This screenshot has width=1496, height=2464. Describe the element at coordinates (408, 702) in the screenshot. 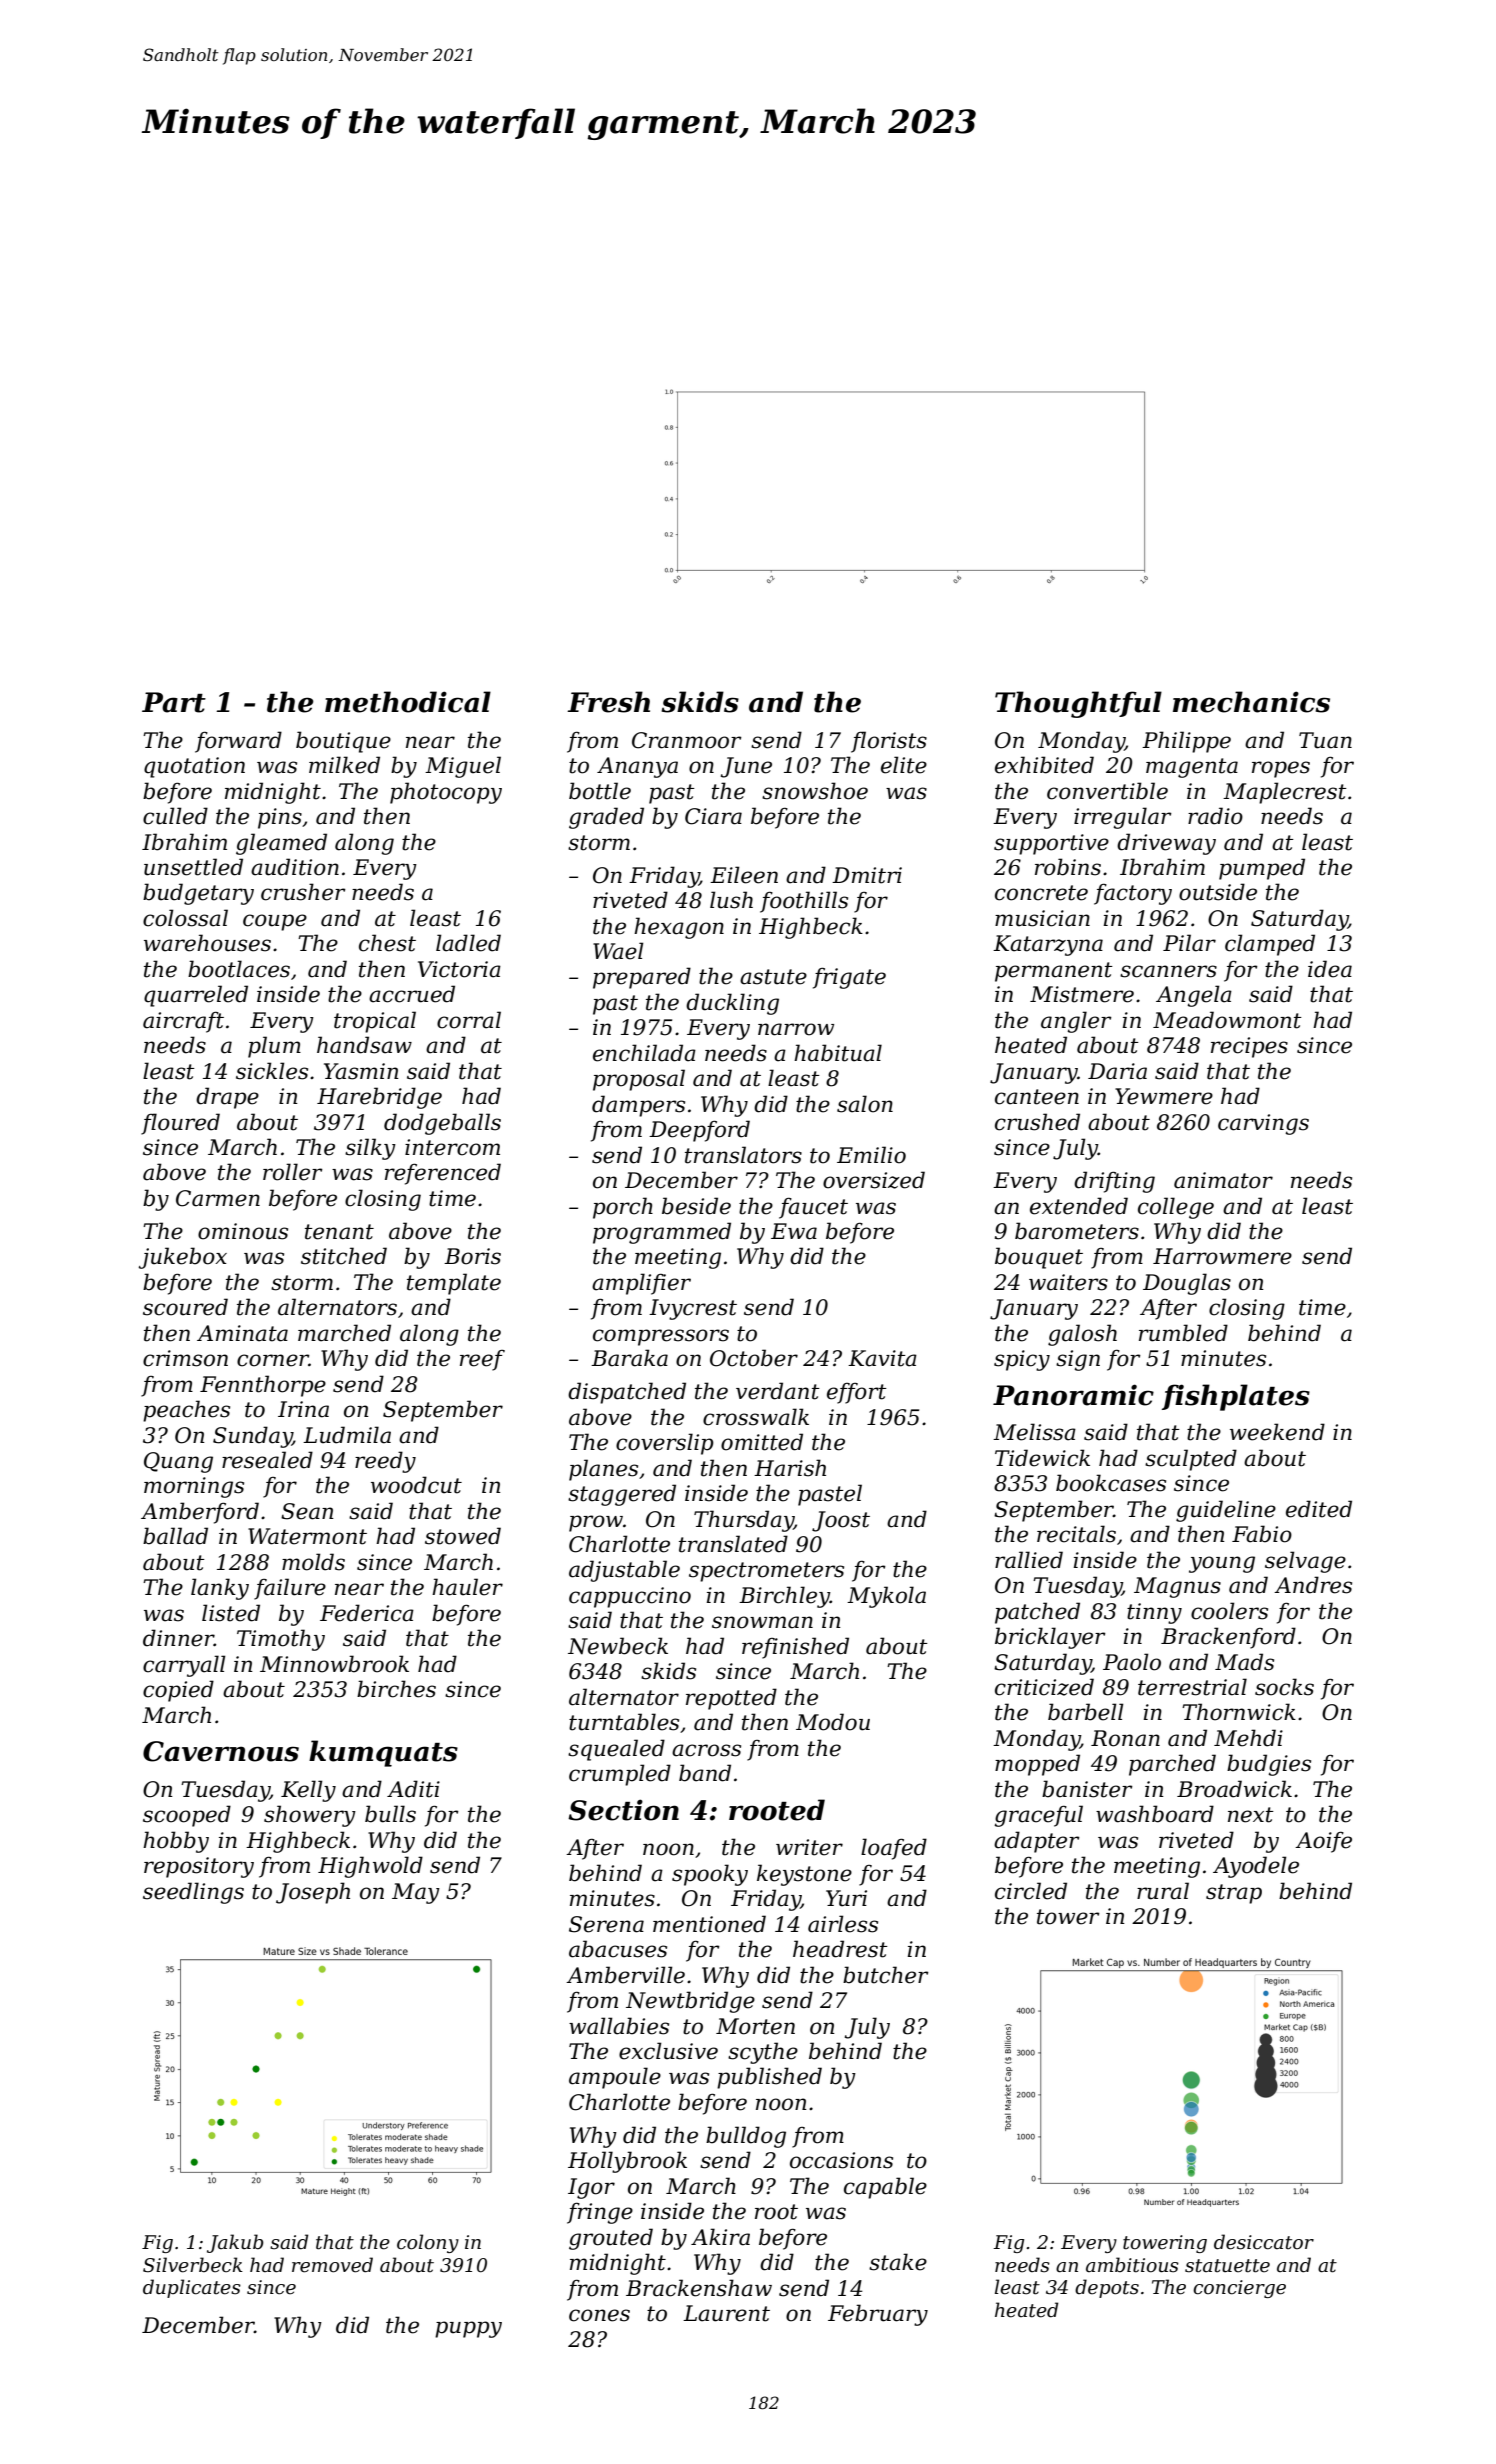

I see `methodical` at that location.
